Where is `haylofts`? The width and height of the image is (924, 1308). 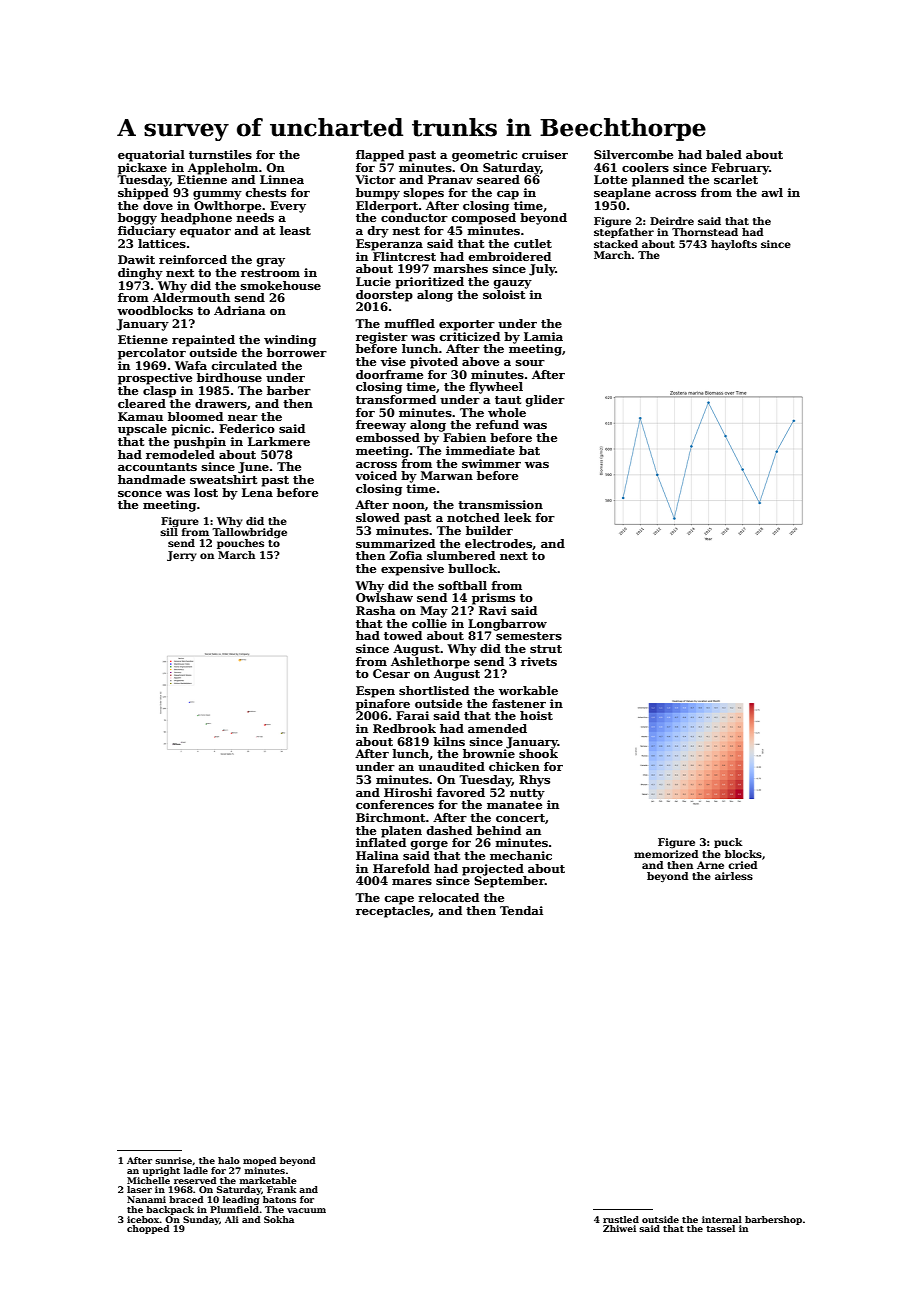 haylofts is located at coordinates (734, 245).
